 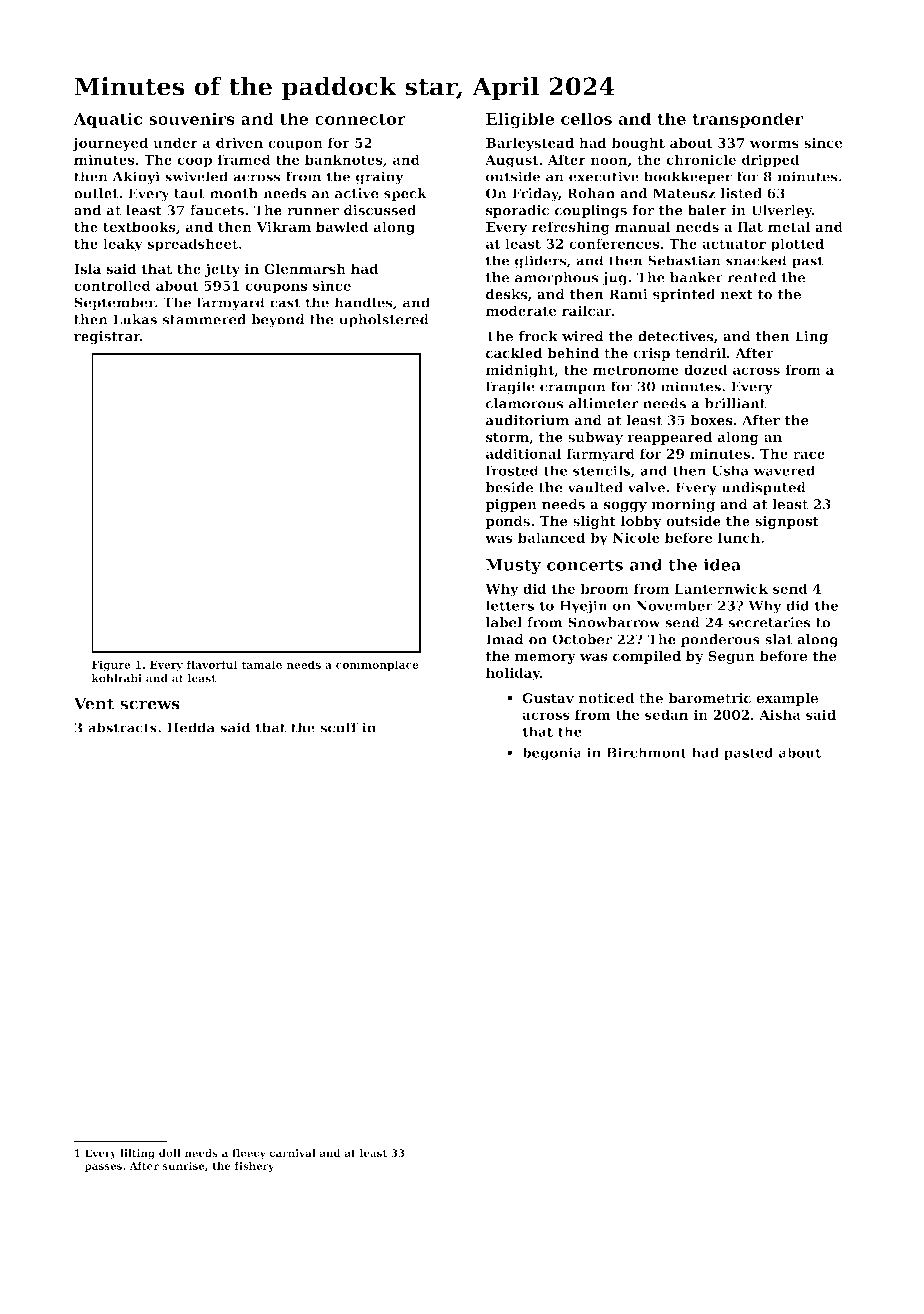 I want to click on reappeared, so click(x=669, y=438).
